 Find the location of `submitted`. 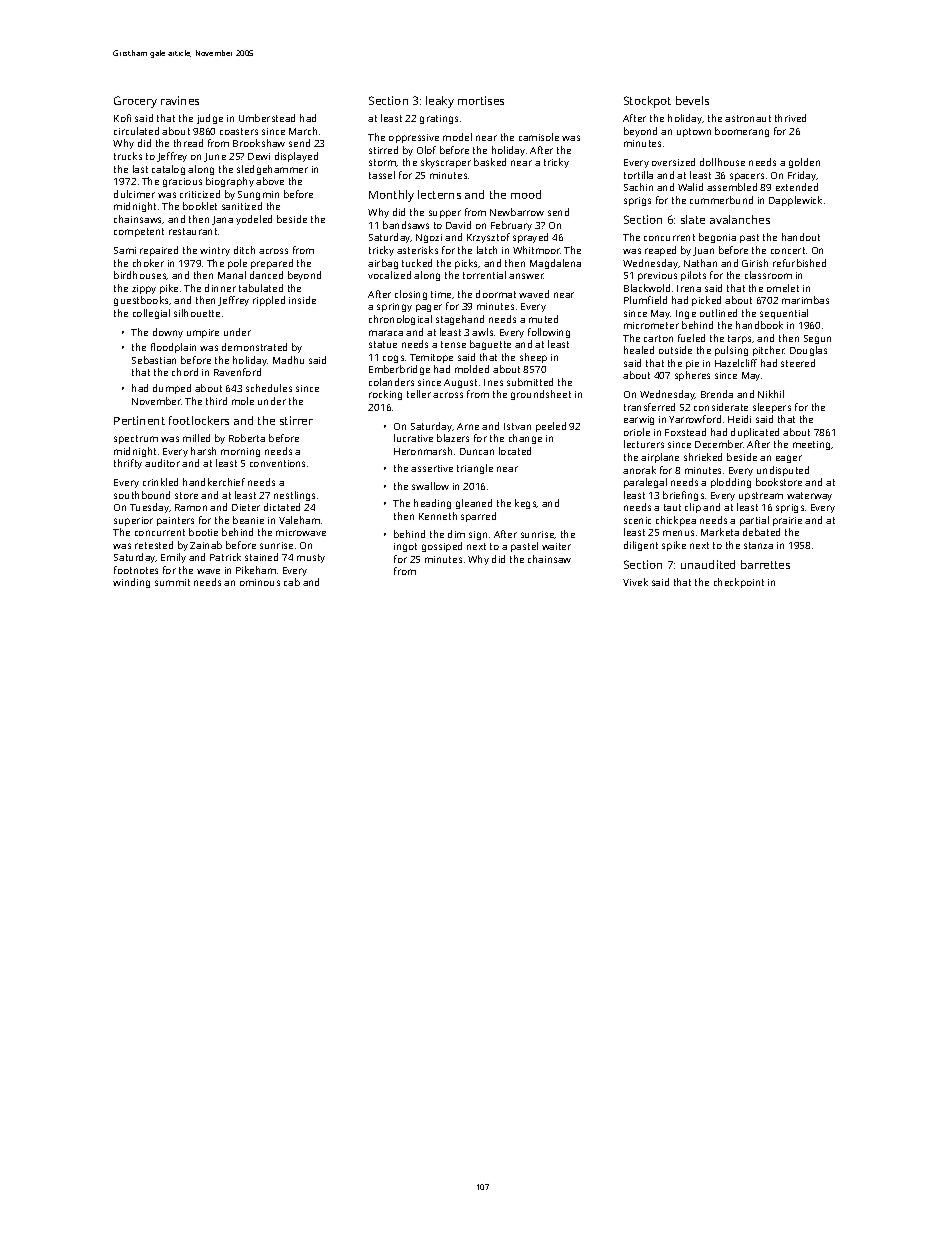

submitted is located at coordinates (530, 382).
